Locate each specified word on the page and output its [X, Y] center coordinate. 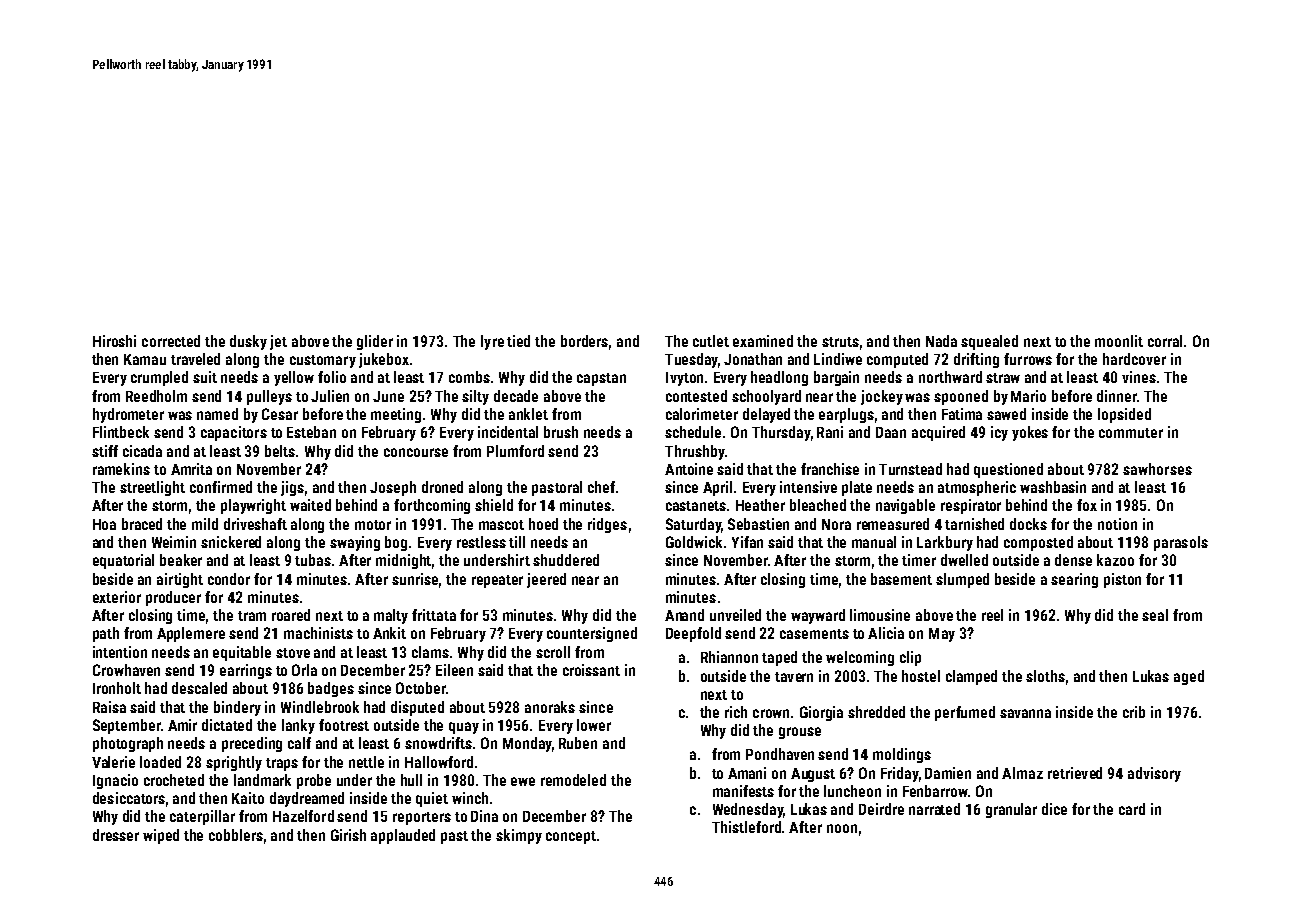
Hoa [104, 524]
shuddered [566, 560]
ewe [523, 781]
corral [1165, 341]
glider [375, 342]
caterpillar [202, 817]
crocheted [174, 780]
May [942, 635]
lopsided [1124, 415]
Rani [830, 432]
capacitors [234, 433]
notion [1117, 524]
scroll [553, 652]
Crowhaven [126, 670]
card [1132, 809]
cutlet [711, 341]
